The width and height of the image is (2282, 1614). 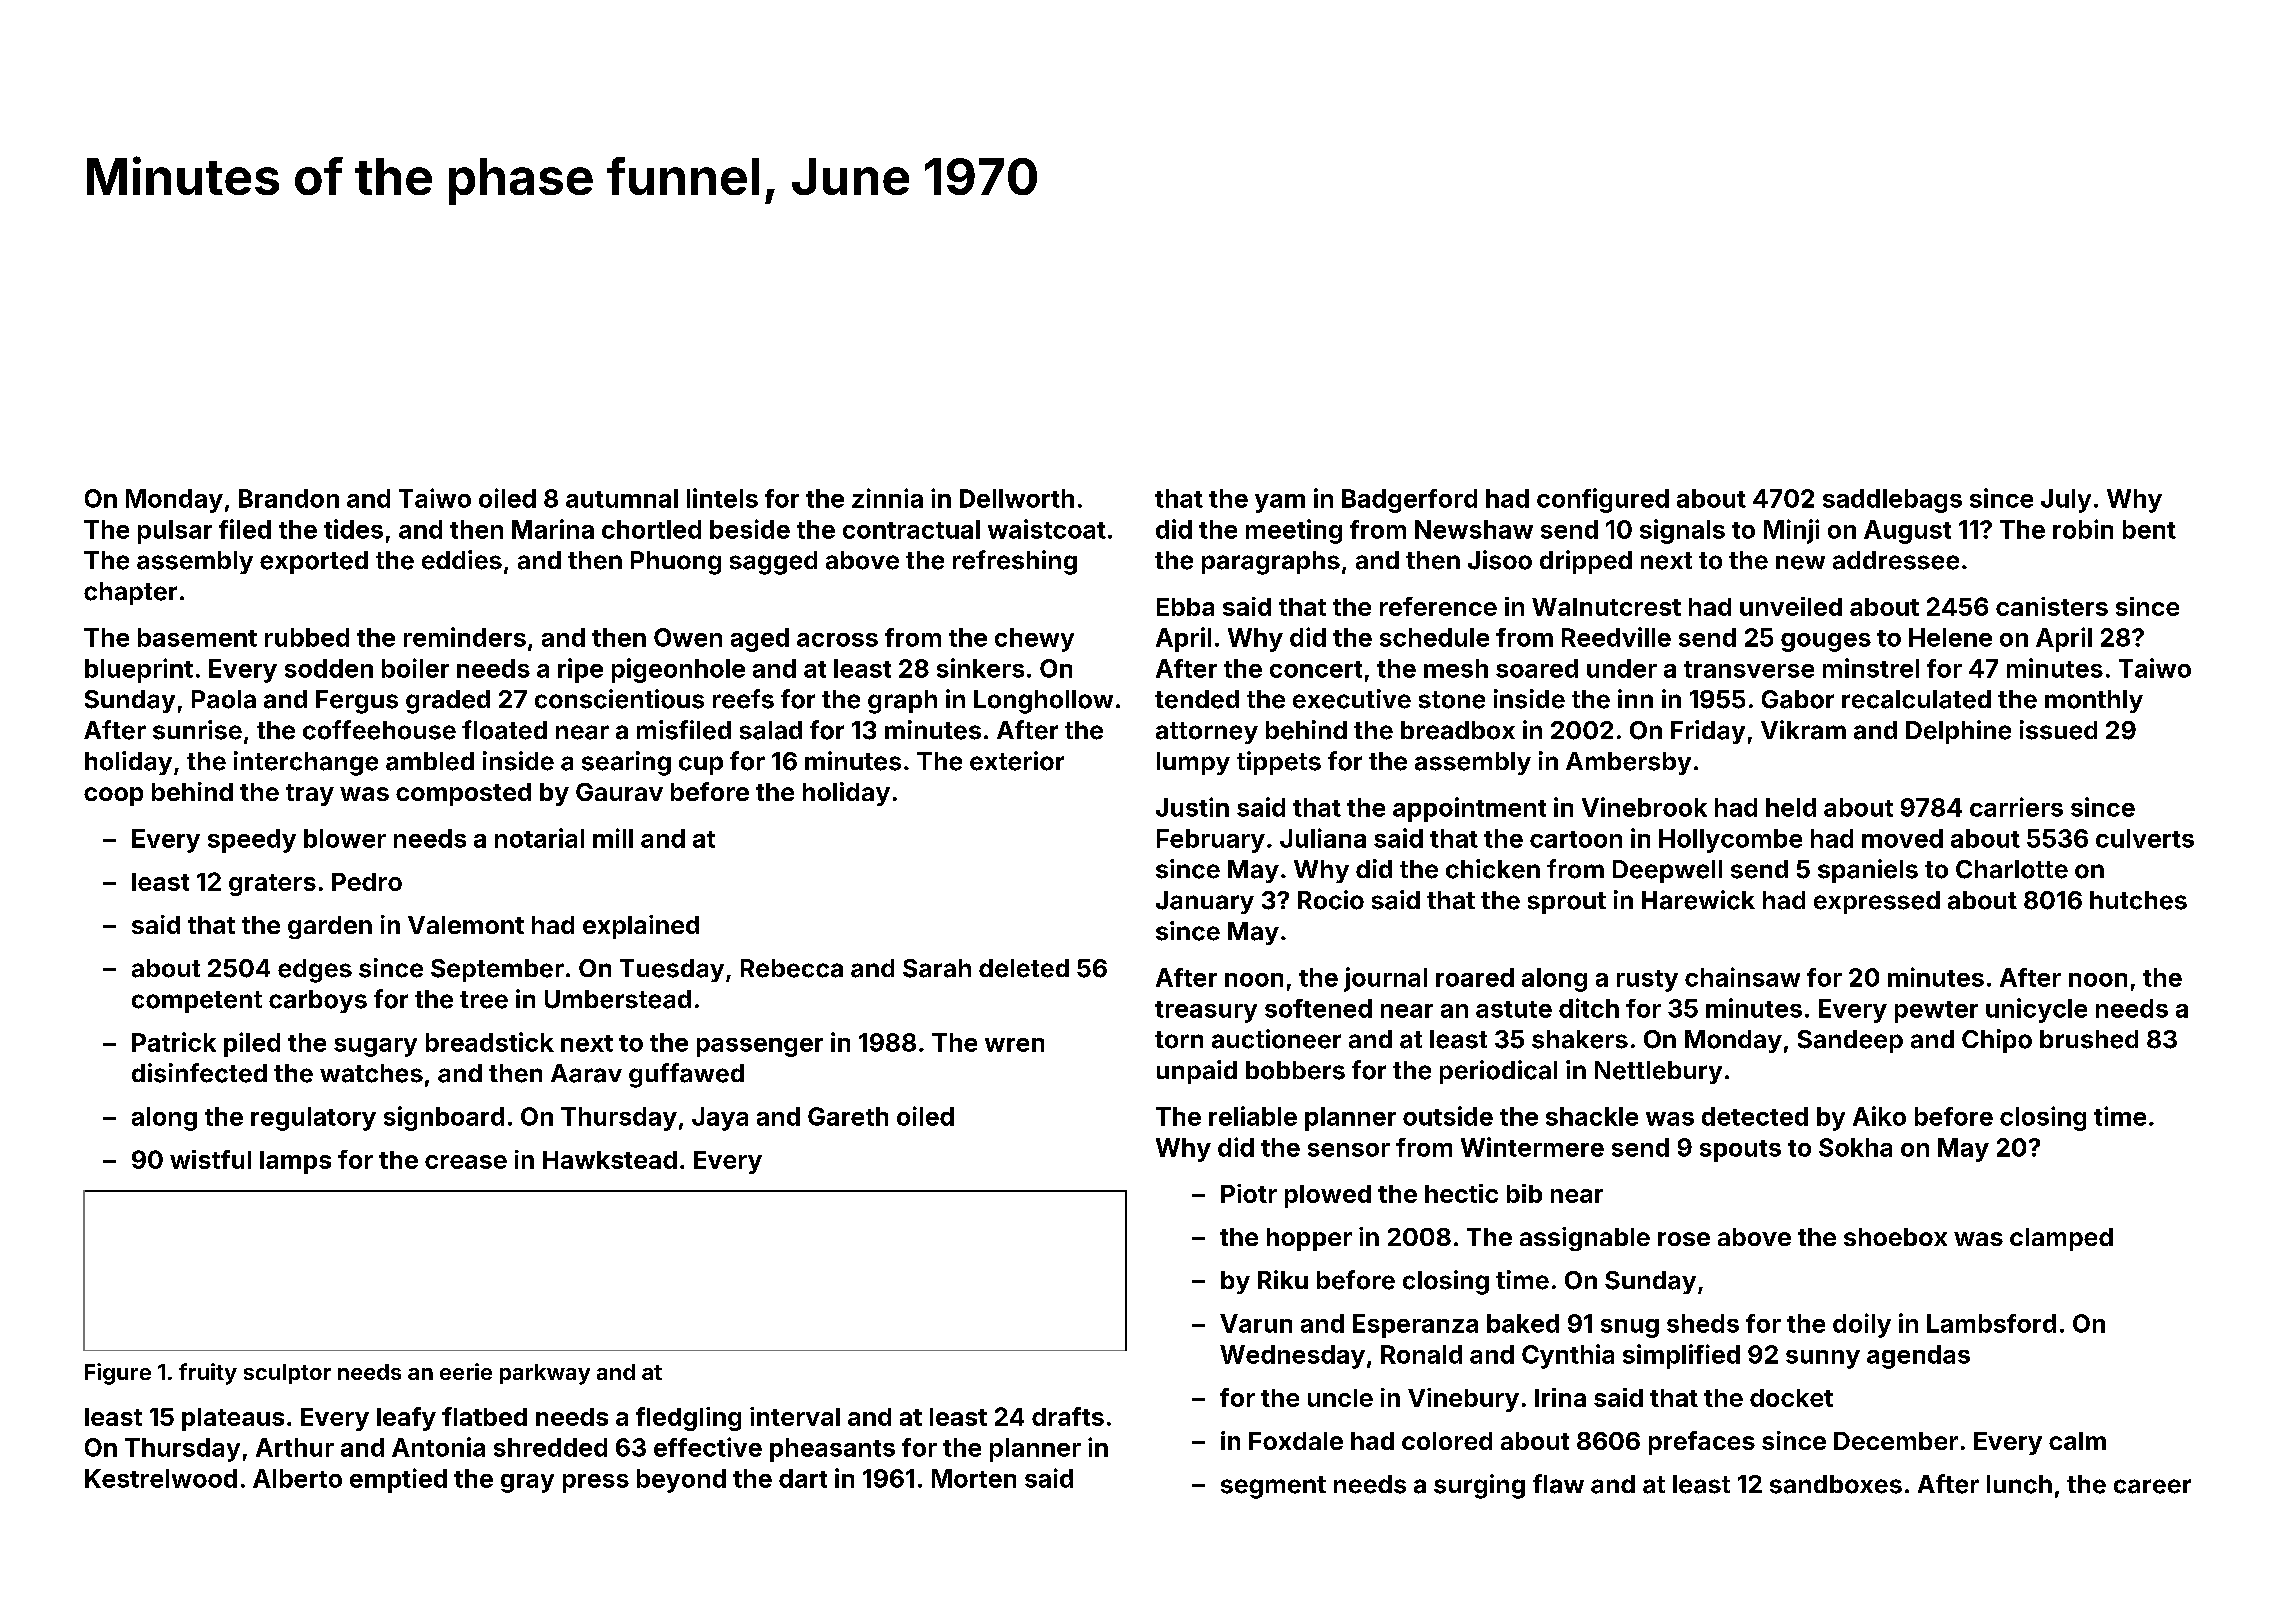 What do you see at coordinates (330, 927) in the image?
I see `garden` at bounding box center [330, 927].
